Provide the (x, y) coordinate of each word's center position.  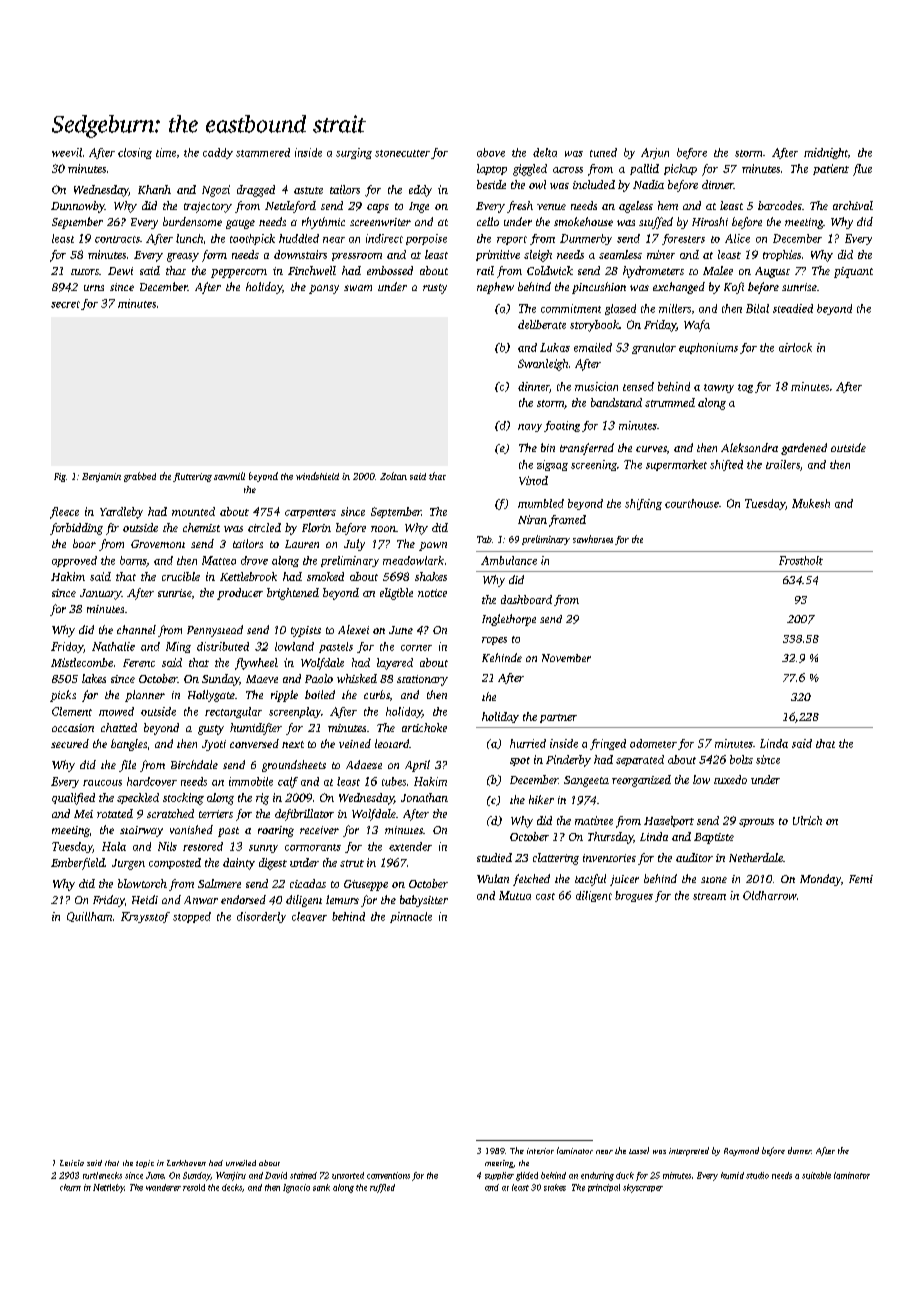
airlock (795, 347)
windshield (317, 476)
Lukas (555, 347)
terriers (216, 814)
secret (65, 304)
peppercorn (239, 273)
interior (540, 1151)
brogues (634, 896)
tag (745, 388)
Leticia (72, 1163)
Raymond (741, 1151)
